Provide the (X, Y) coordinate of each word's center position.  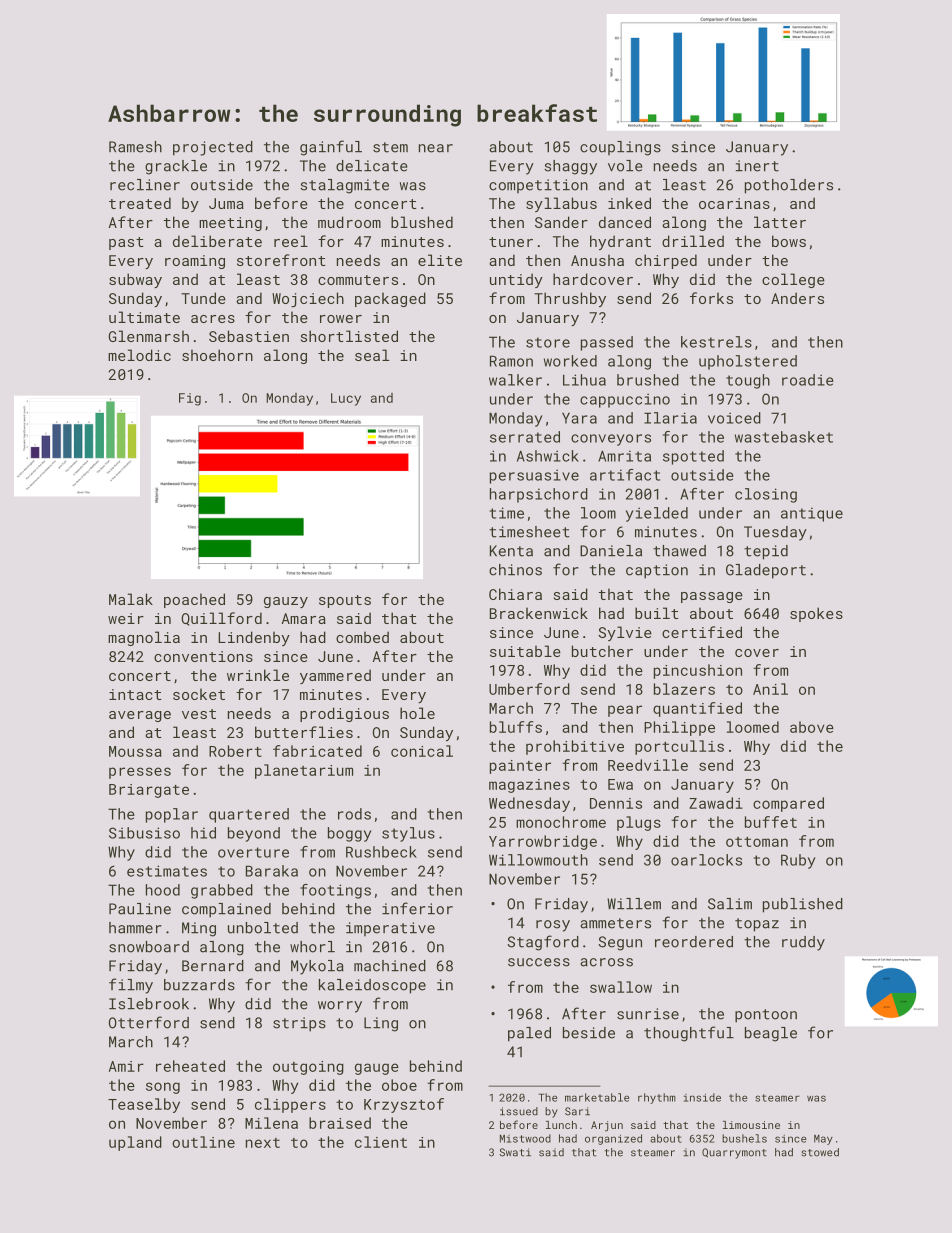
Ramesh (135, 147)
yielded (657, 514)
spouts (345, 601)
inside (702, 1097)
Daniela (611, 551)
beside (589, 1033)
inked (629, 203)
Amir (126, 1066)
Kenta (511, 551)
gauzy (286, 602)
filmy (131, 986)
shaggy (570, 167)
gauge (377, 1069)
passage (712, 597)
